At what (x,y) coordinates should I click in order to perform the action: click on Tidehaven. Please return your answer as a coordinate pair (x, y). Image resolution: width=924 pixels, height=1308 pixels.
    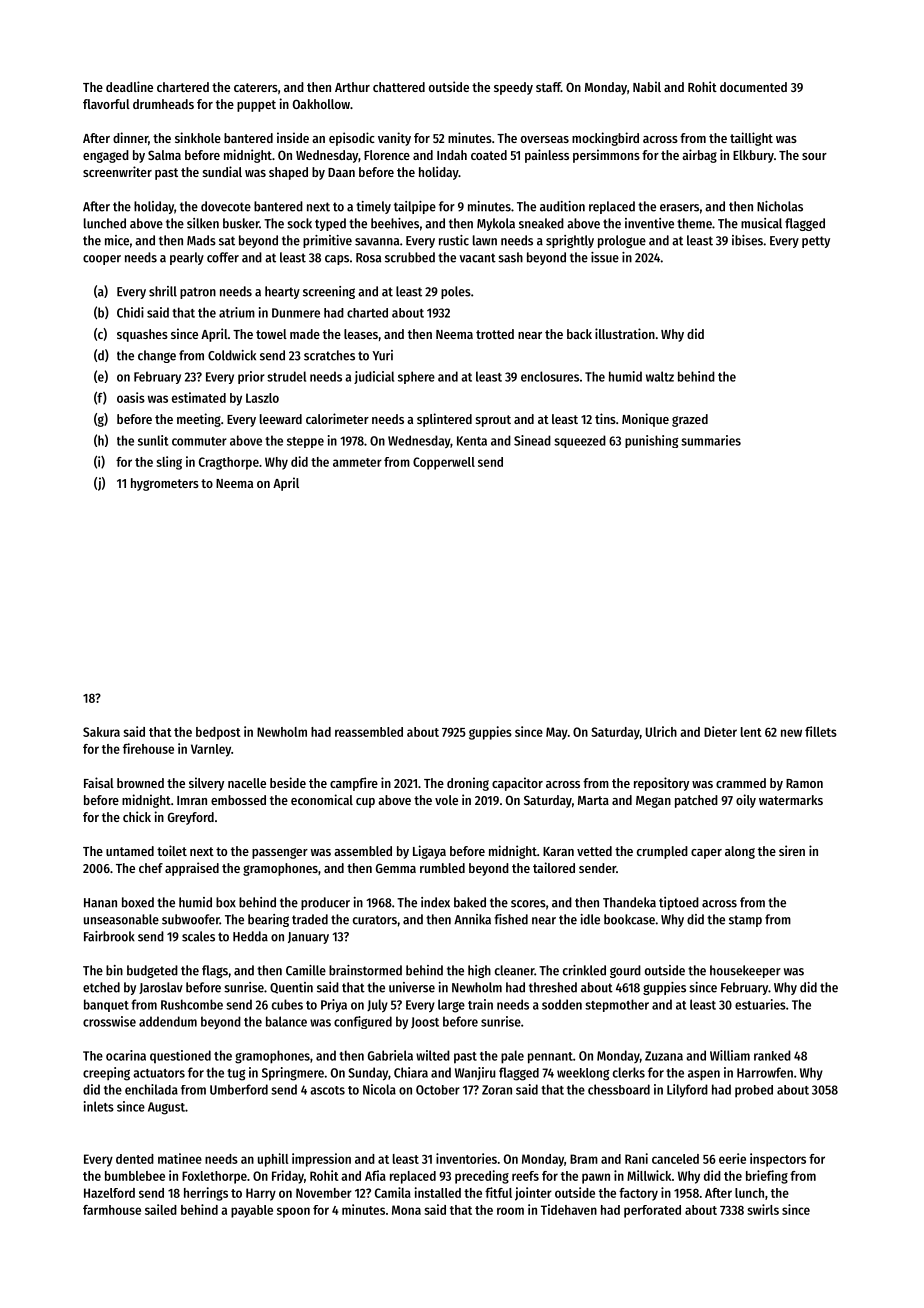
    Looking at the image, I should click on (569, 1209).
